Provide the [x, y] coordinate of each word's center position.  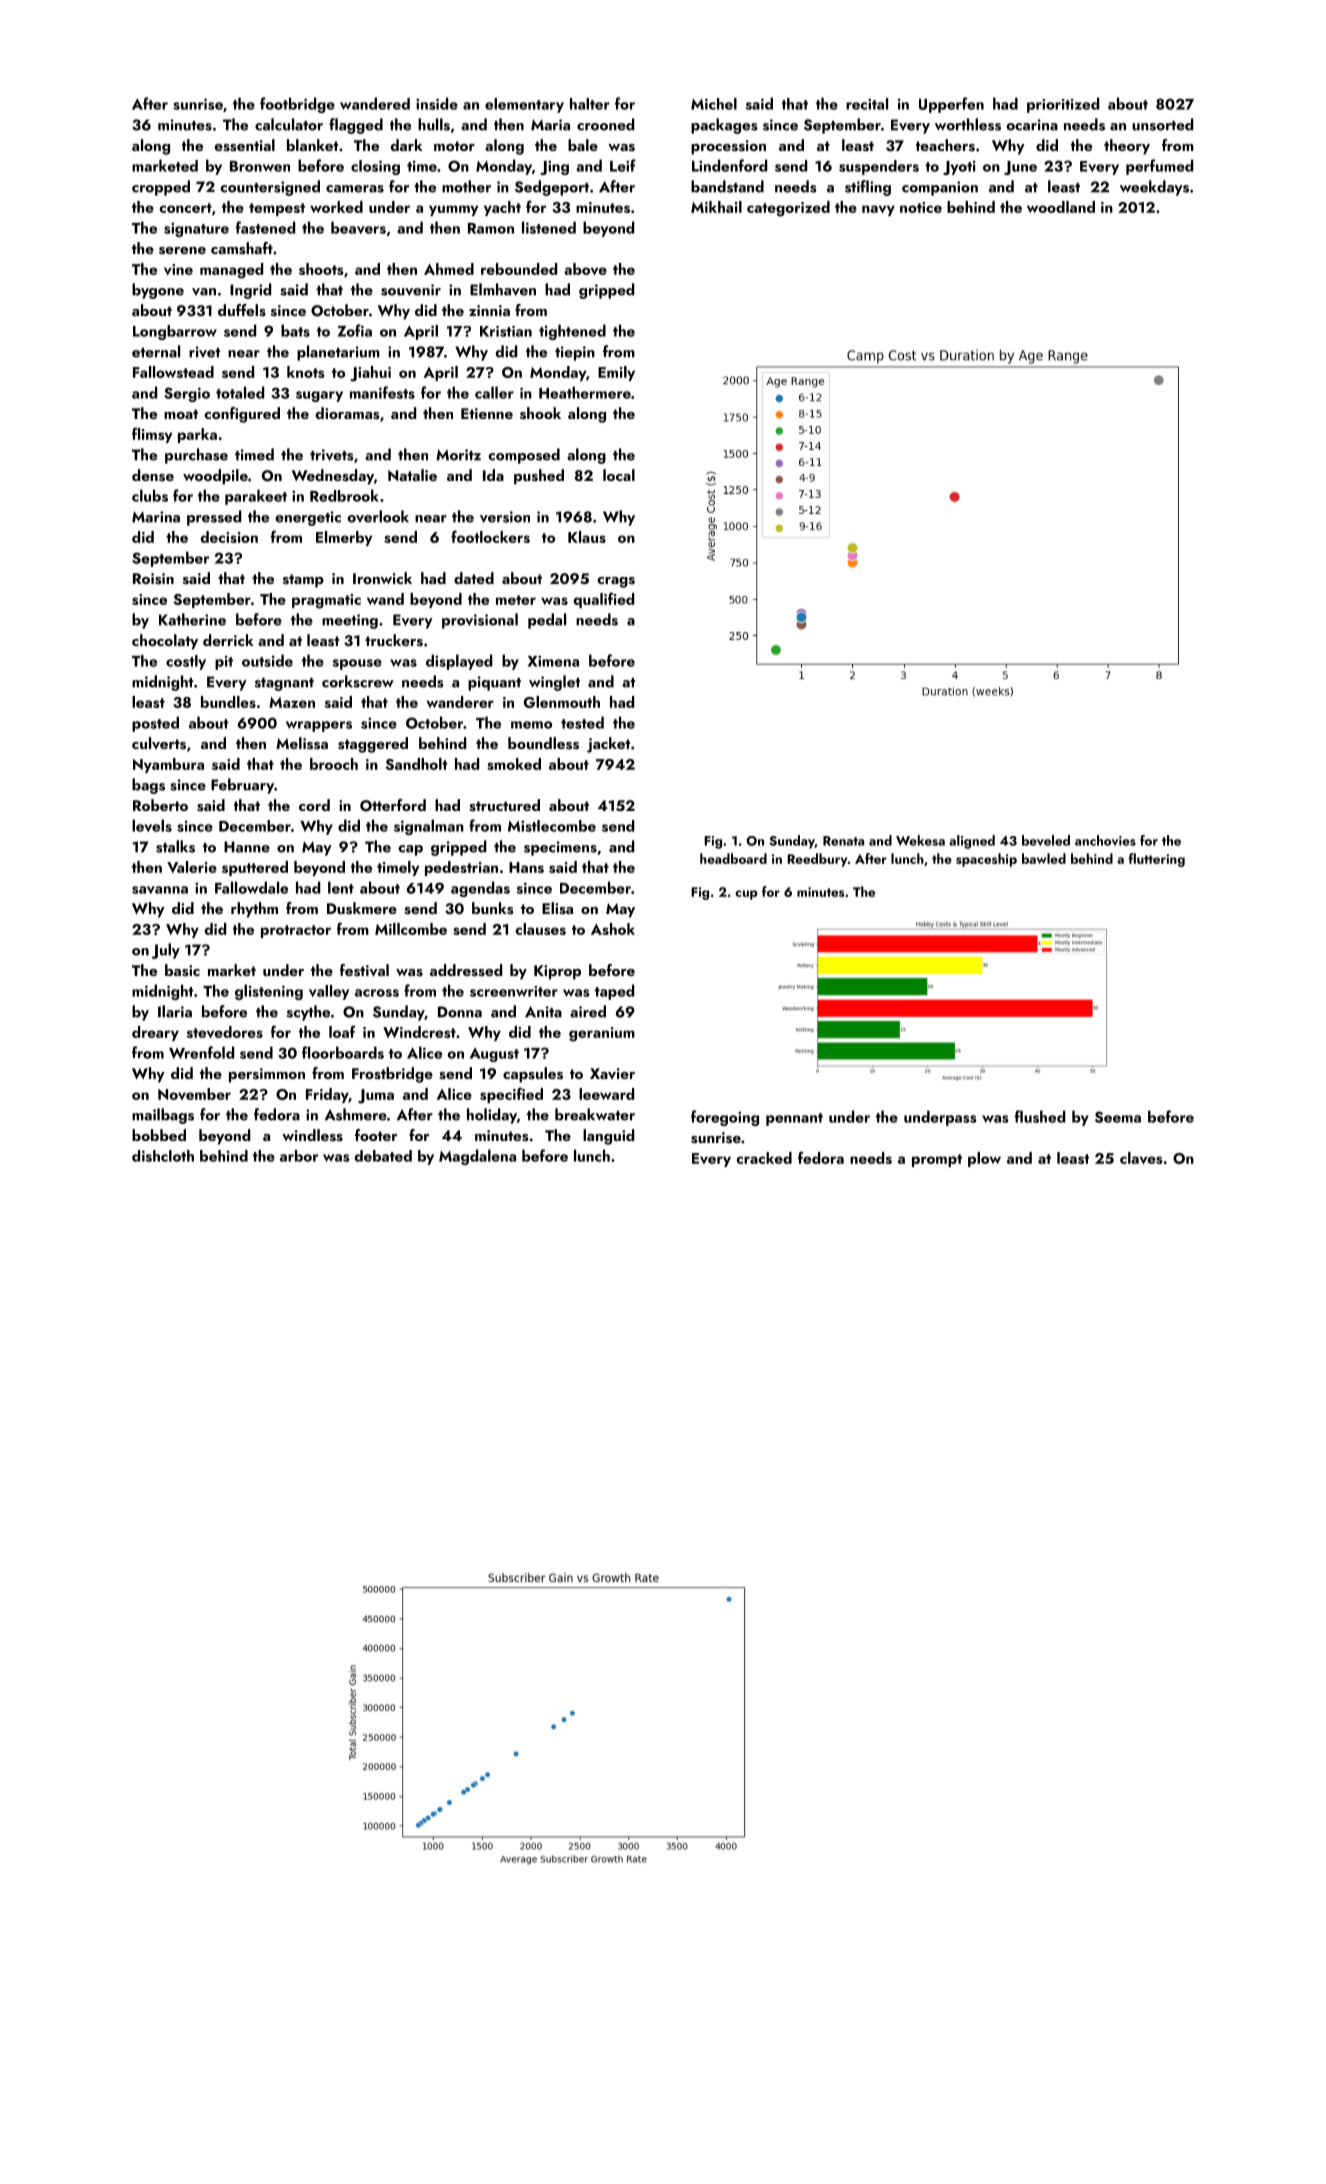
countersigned [270, 188]
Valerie [192, 867]
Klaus [587, 537]
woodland [1061, 207]
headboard [733, 858]
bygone [158, 291]
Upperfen [951, 105]
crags [616, 582]
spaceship [986, 860]
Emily [616, 373]
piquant [494, 683]
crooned [605, 124]
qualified [603, 600]
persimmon [267, 1075]
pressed [214, 518]
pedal [547, 621]
